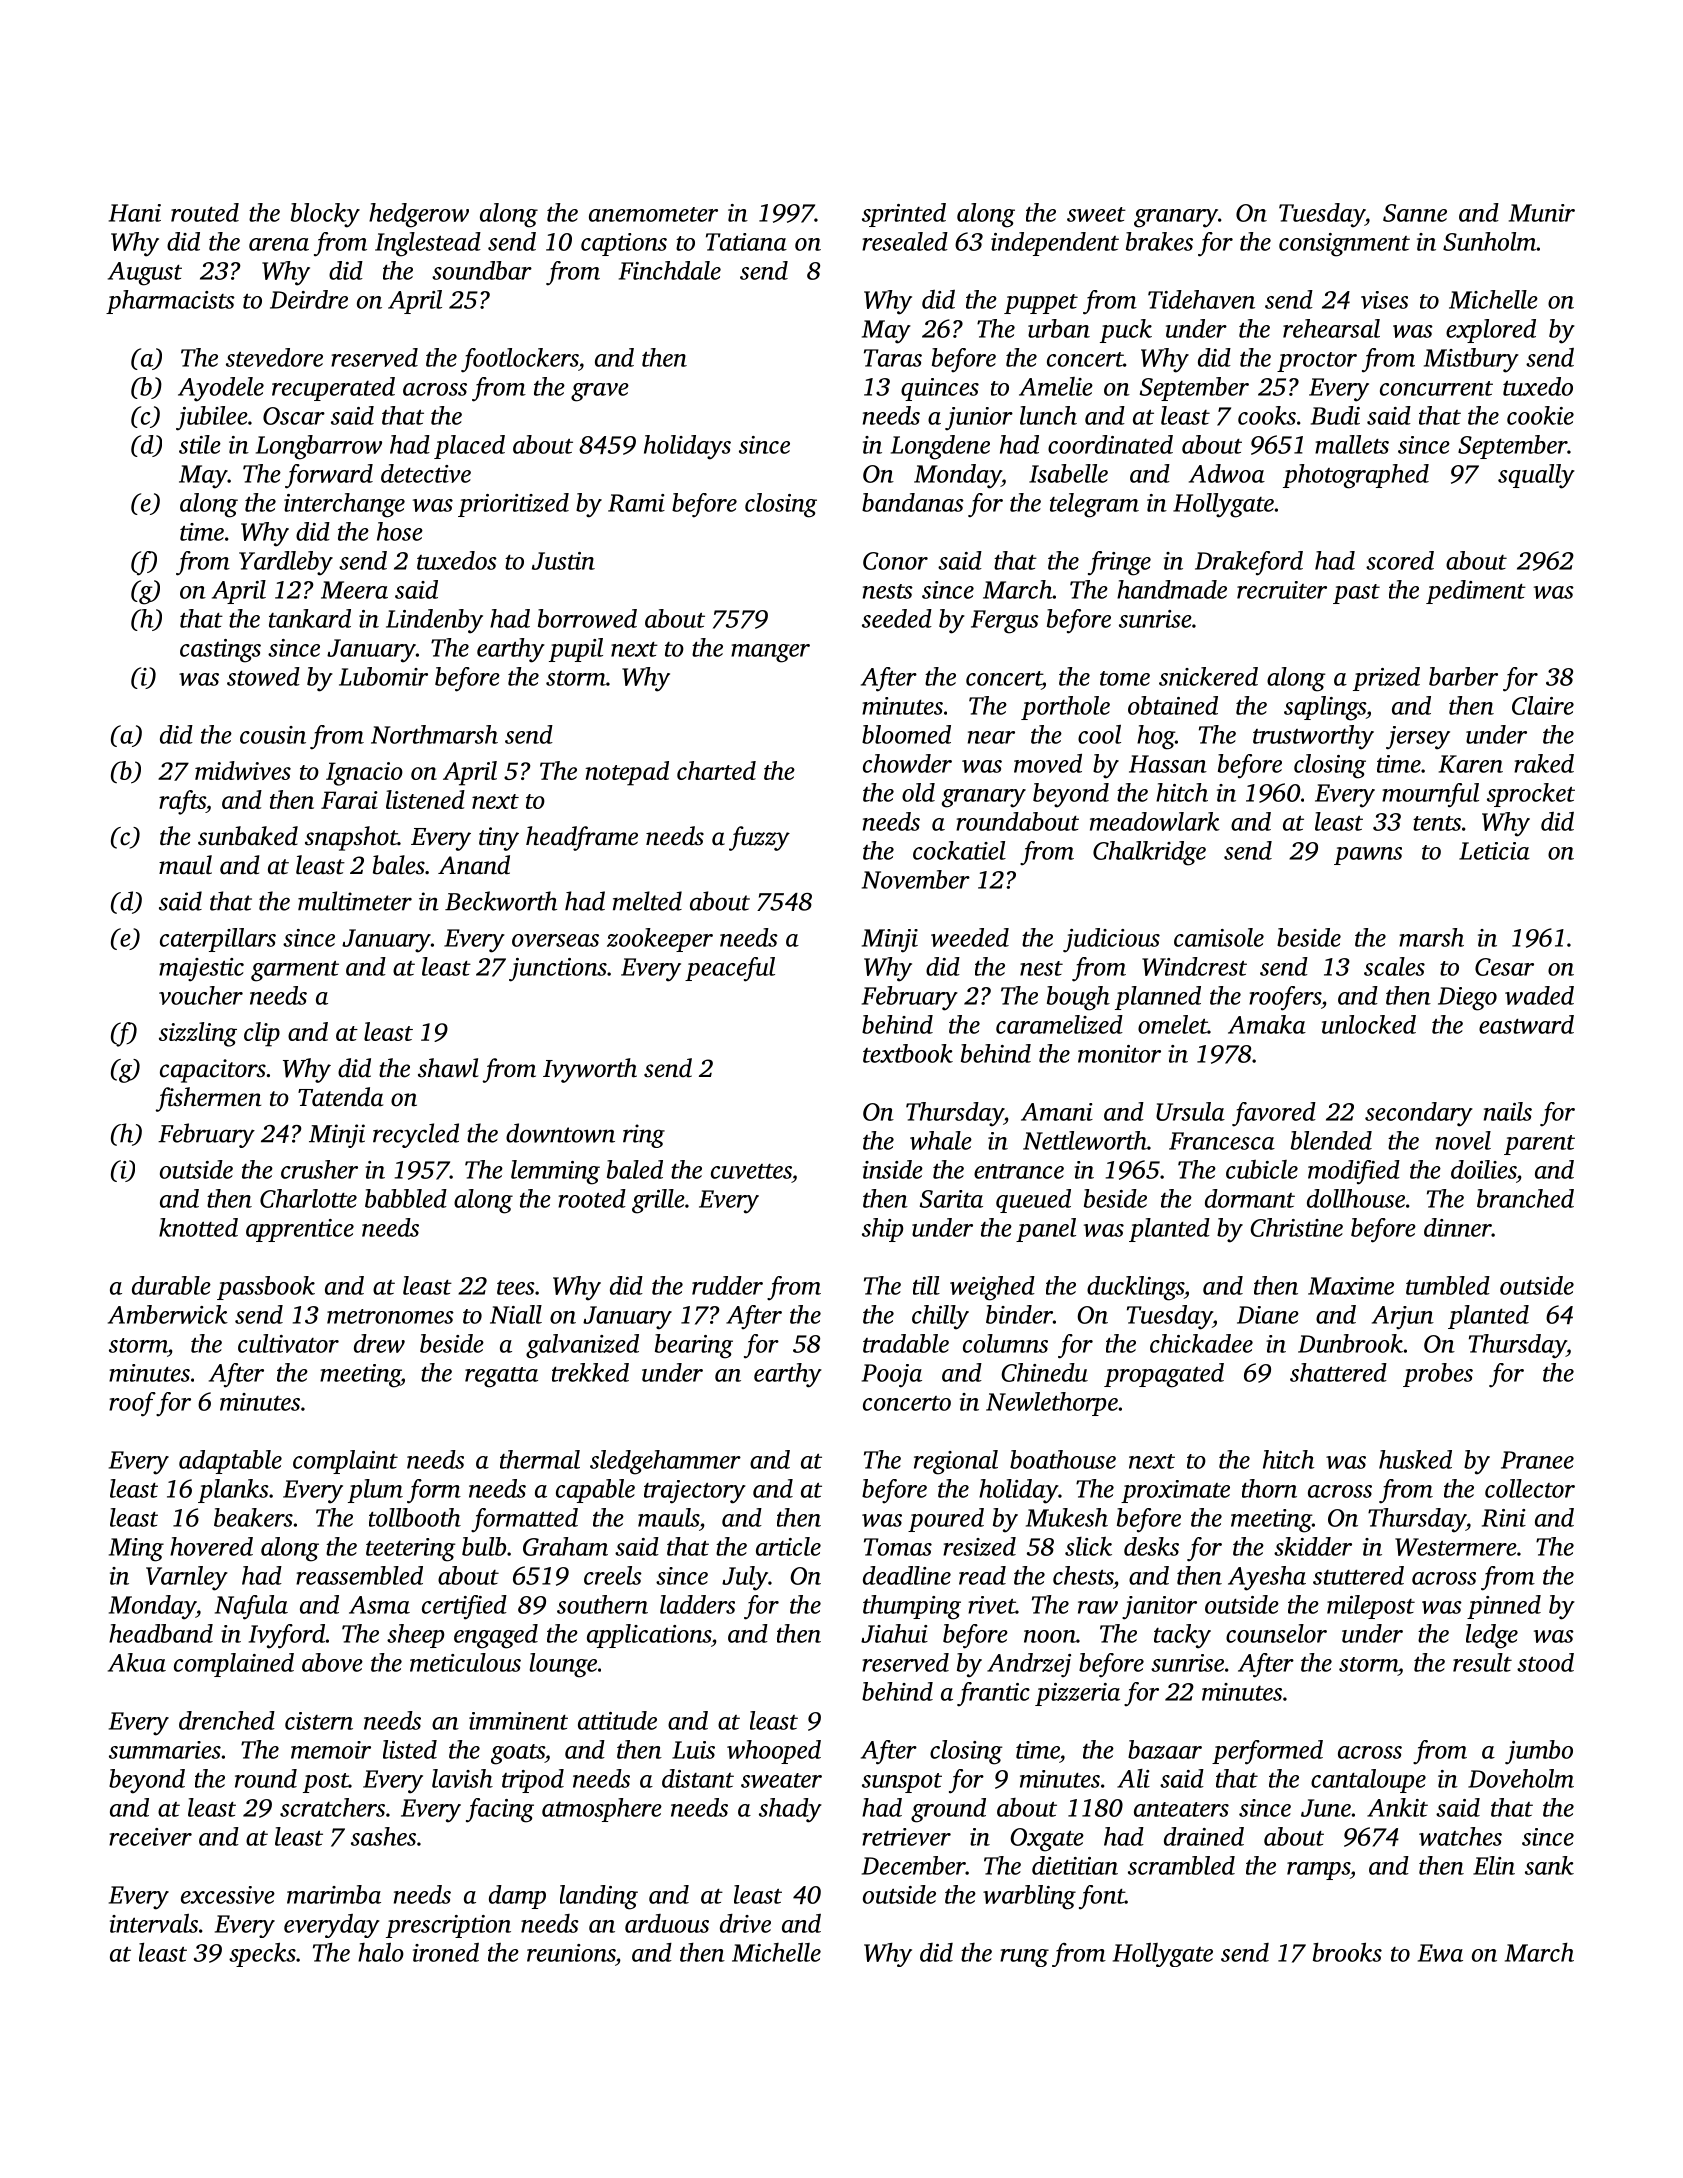 The height and width of the screenshot is (2178, 1683). I want to click on till, so click(926, 1285).
